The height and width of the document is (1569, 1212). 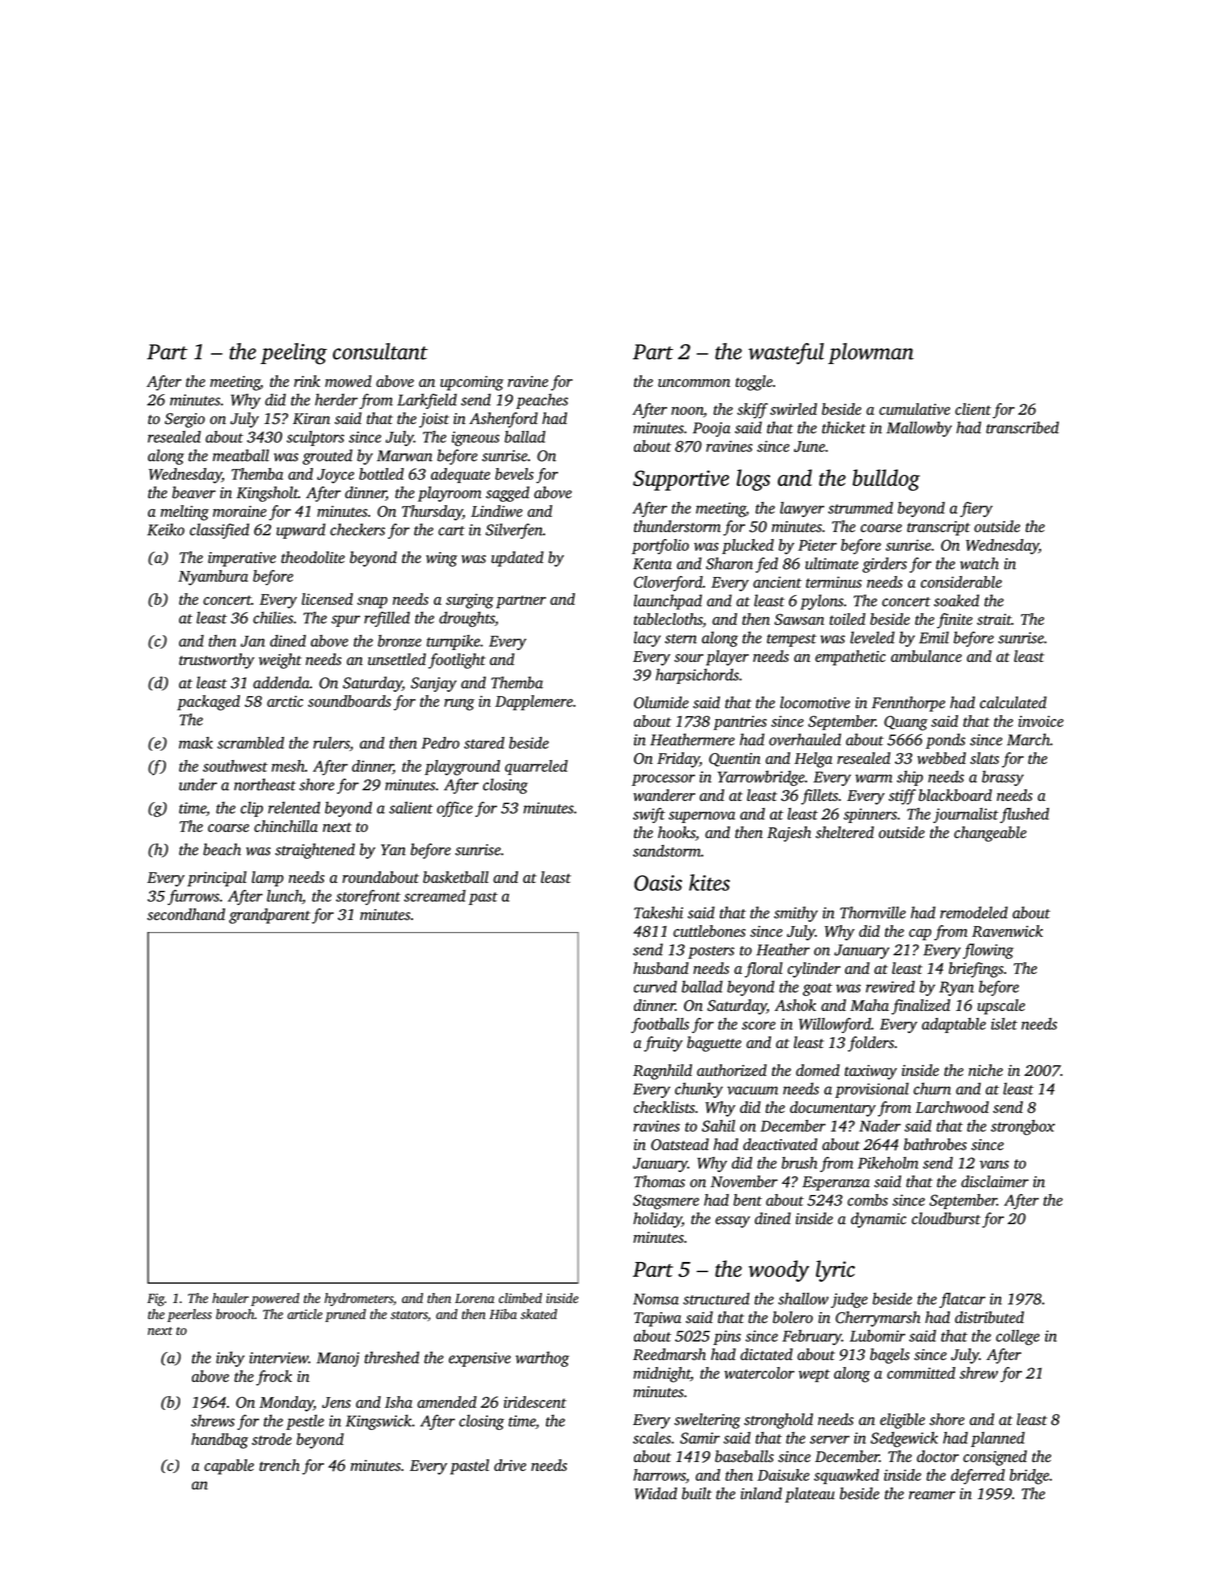 I want to click on disclaimer, so click(x=995, y=1181).
